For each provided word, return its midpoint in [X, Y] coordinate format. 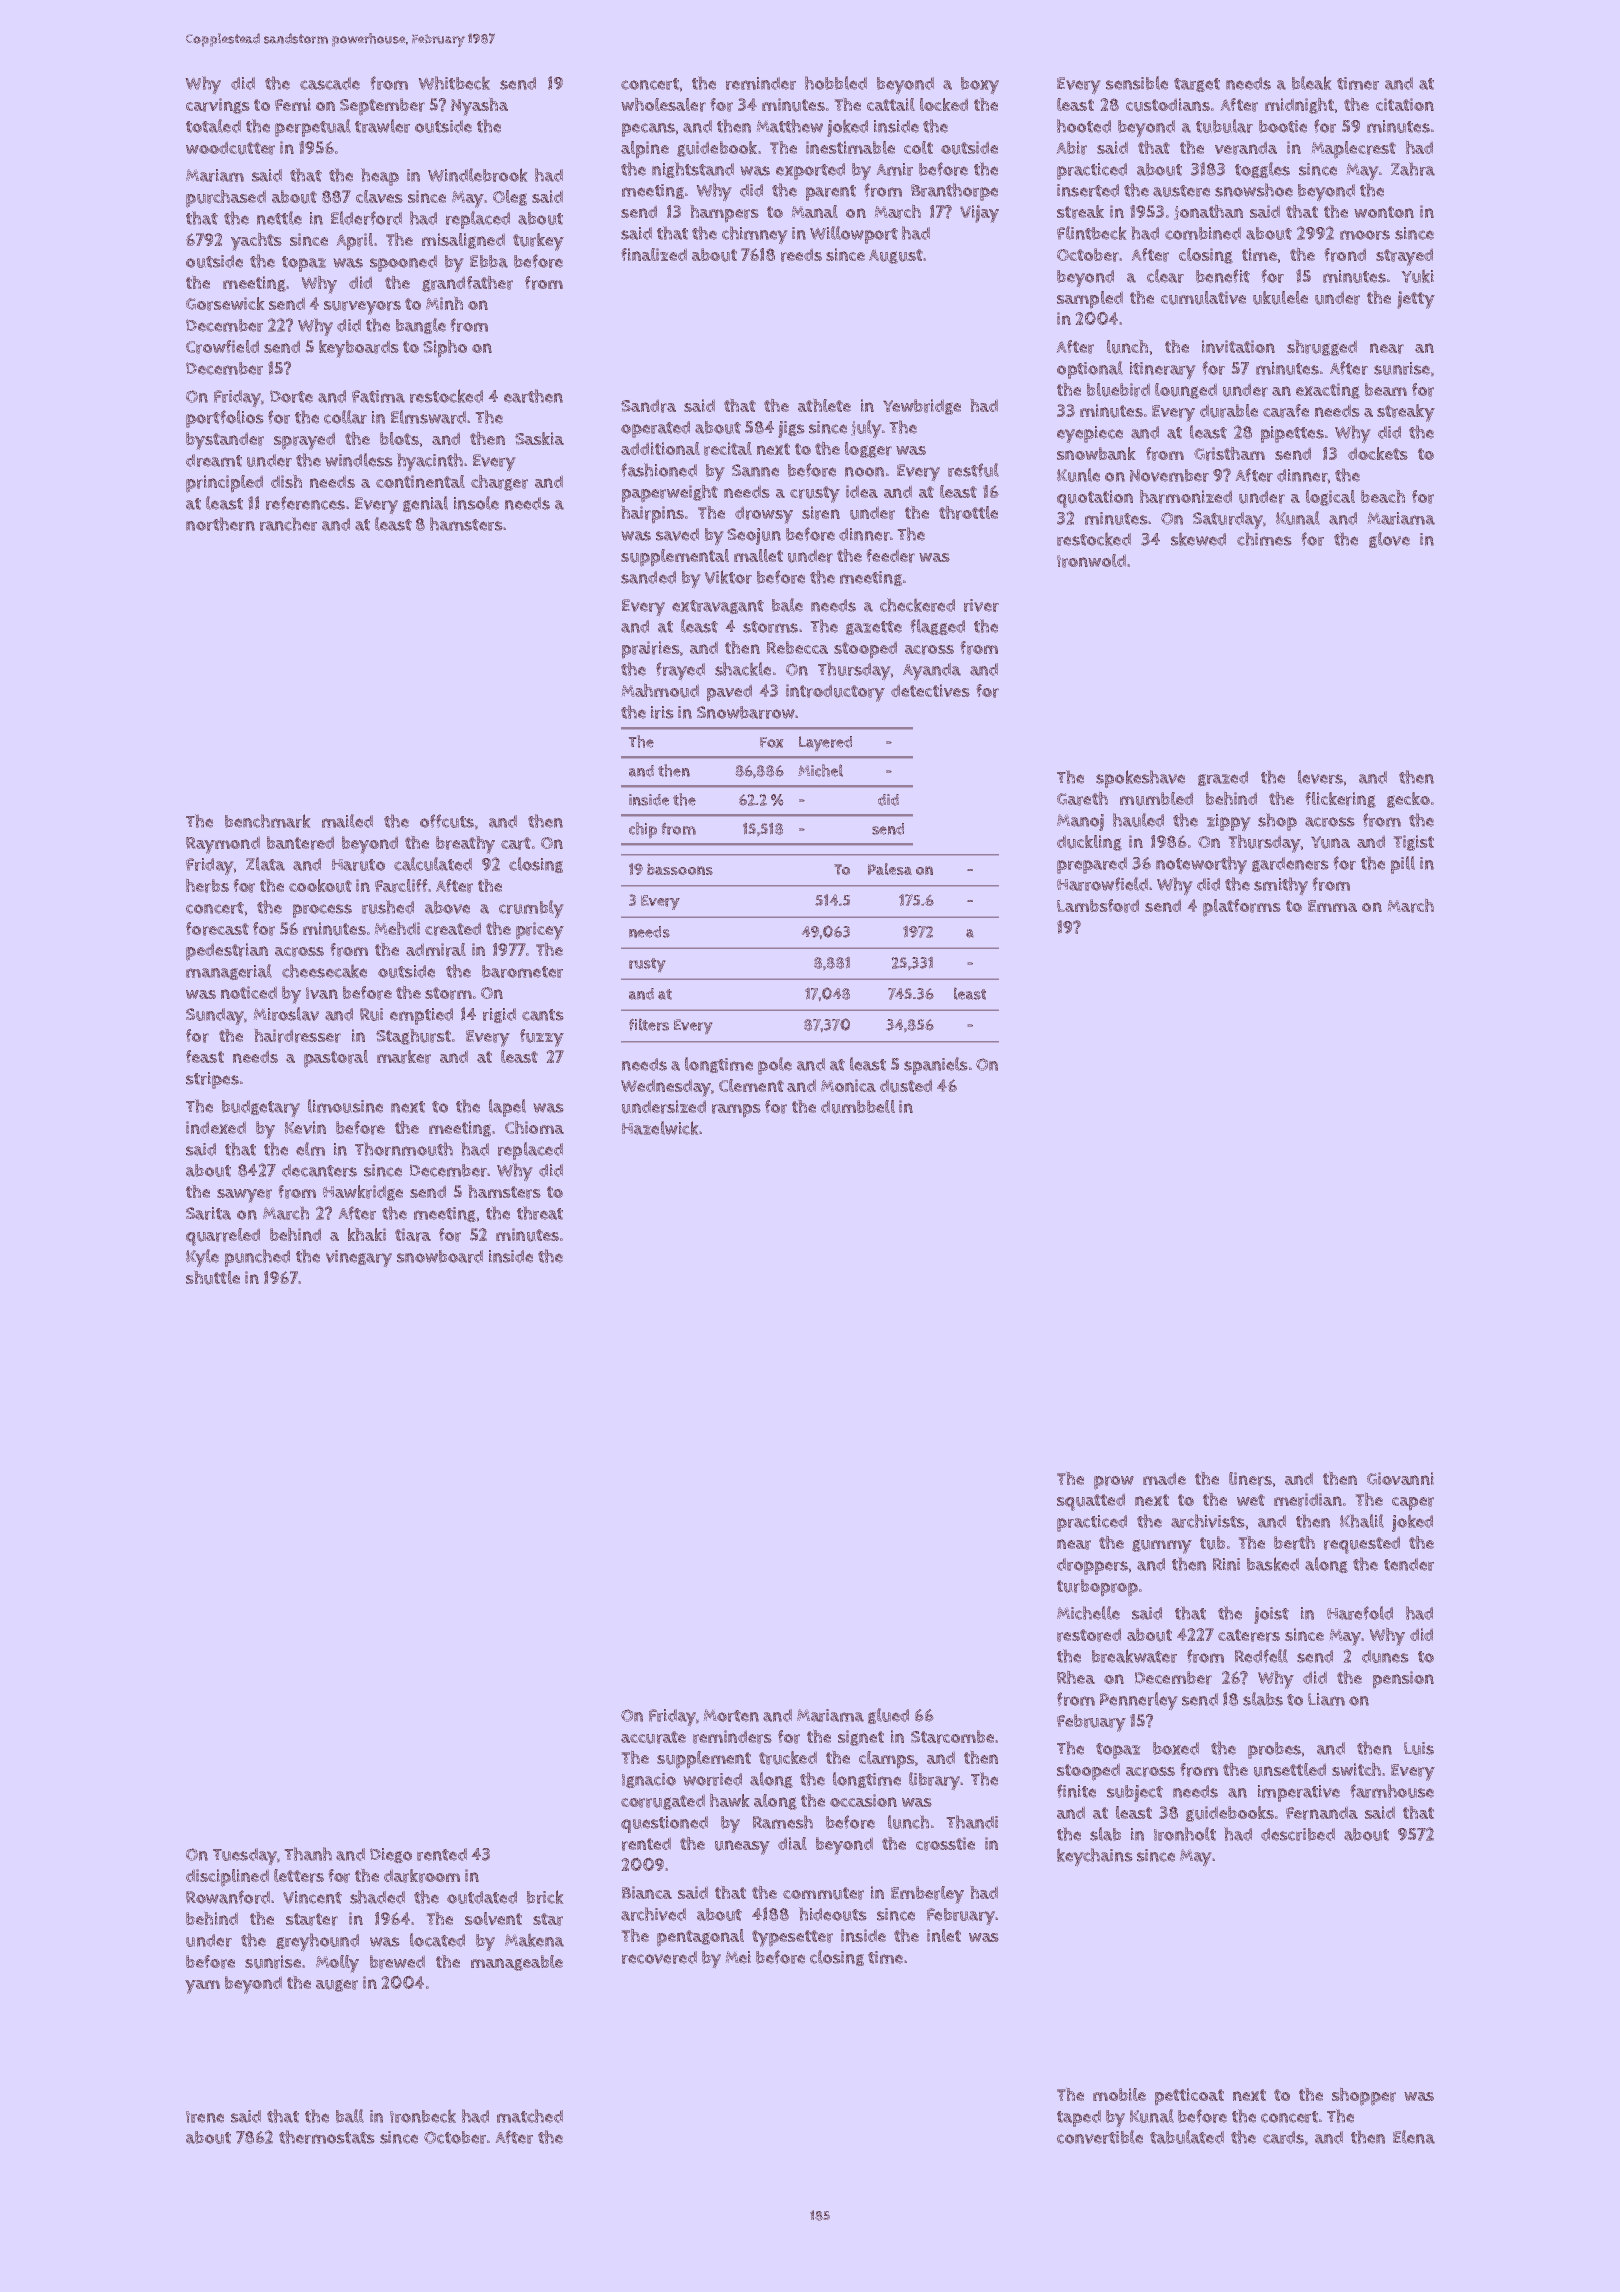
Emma [1332, 906]
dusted [906, 1086]
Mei [738, 1957]
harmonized [1186, 496]
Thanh [308, 1854]
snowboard [440, 1256]
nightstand [693, 170]
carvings [218, 106]
